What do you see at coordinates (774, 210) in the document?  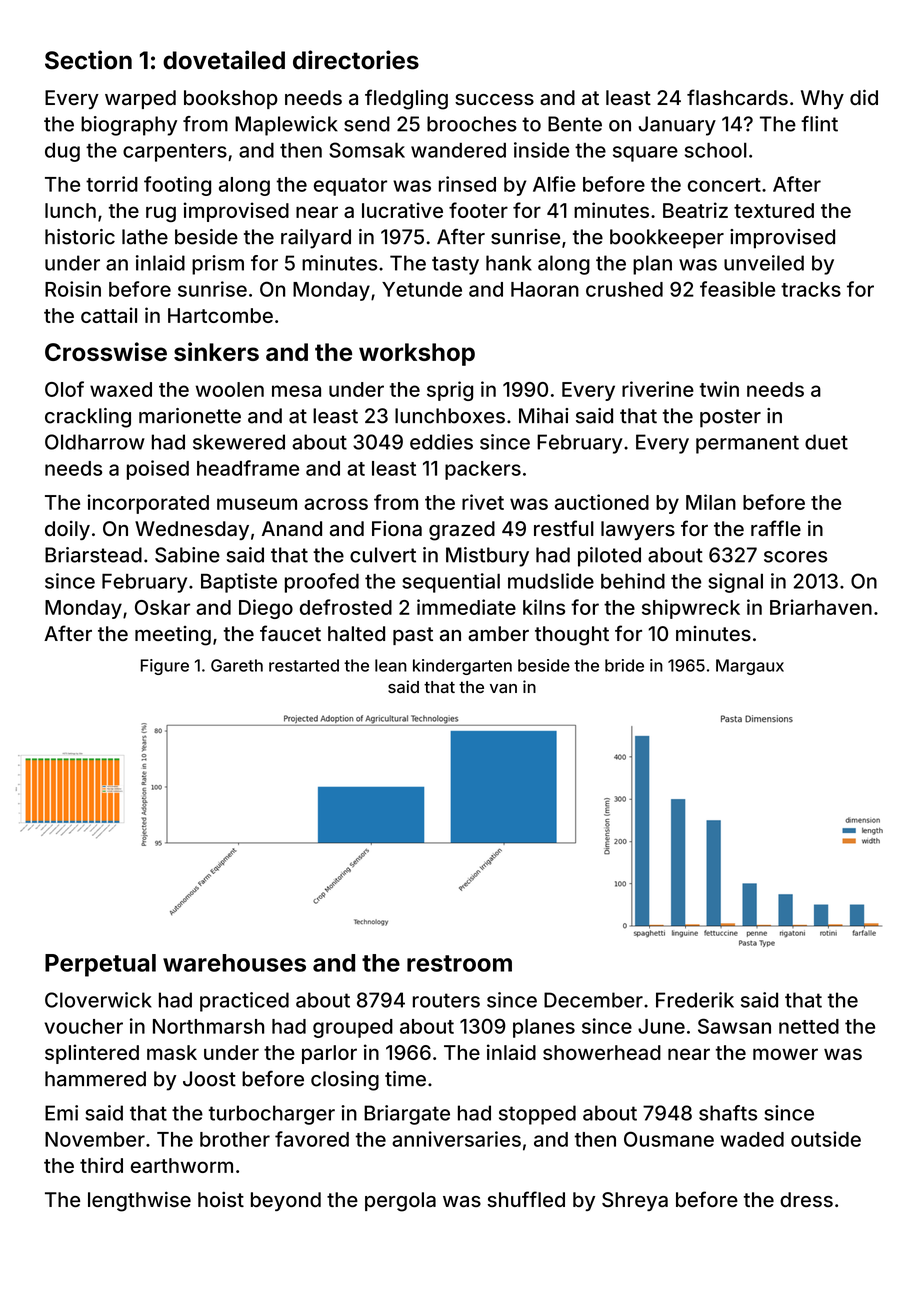 I see `textured` at bounding box center [774, 210].
